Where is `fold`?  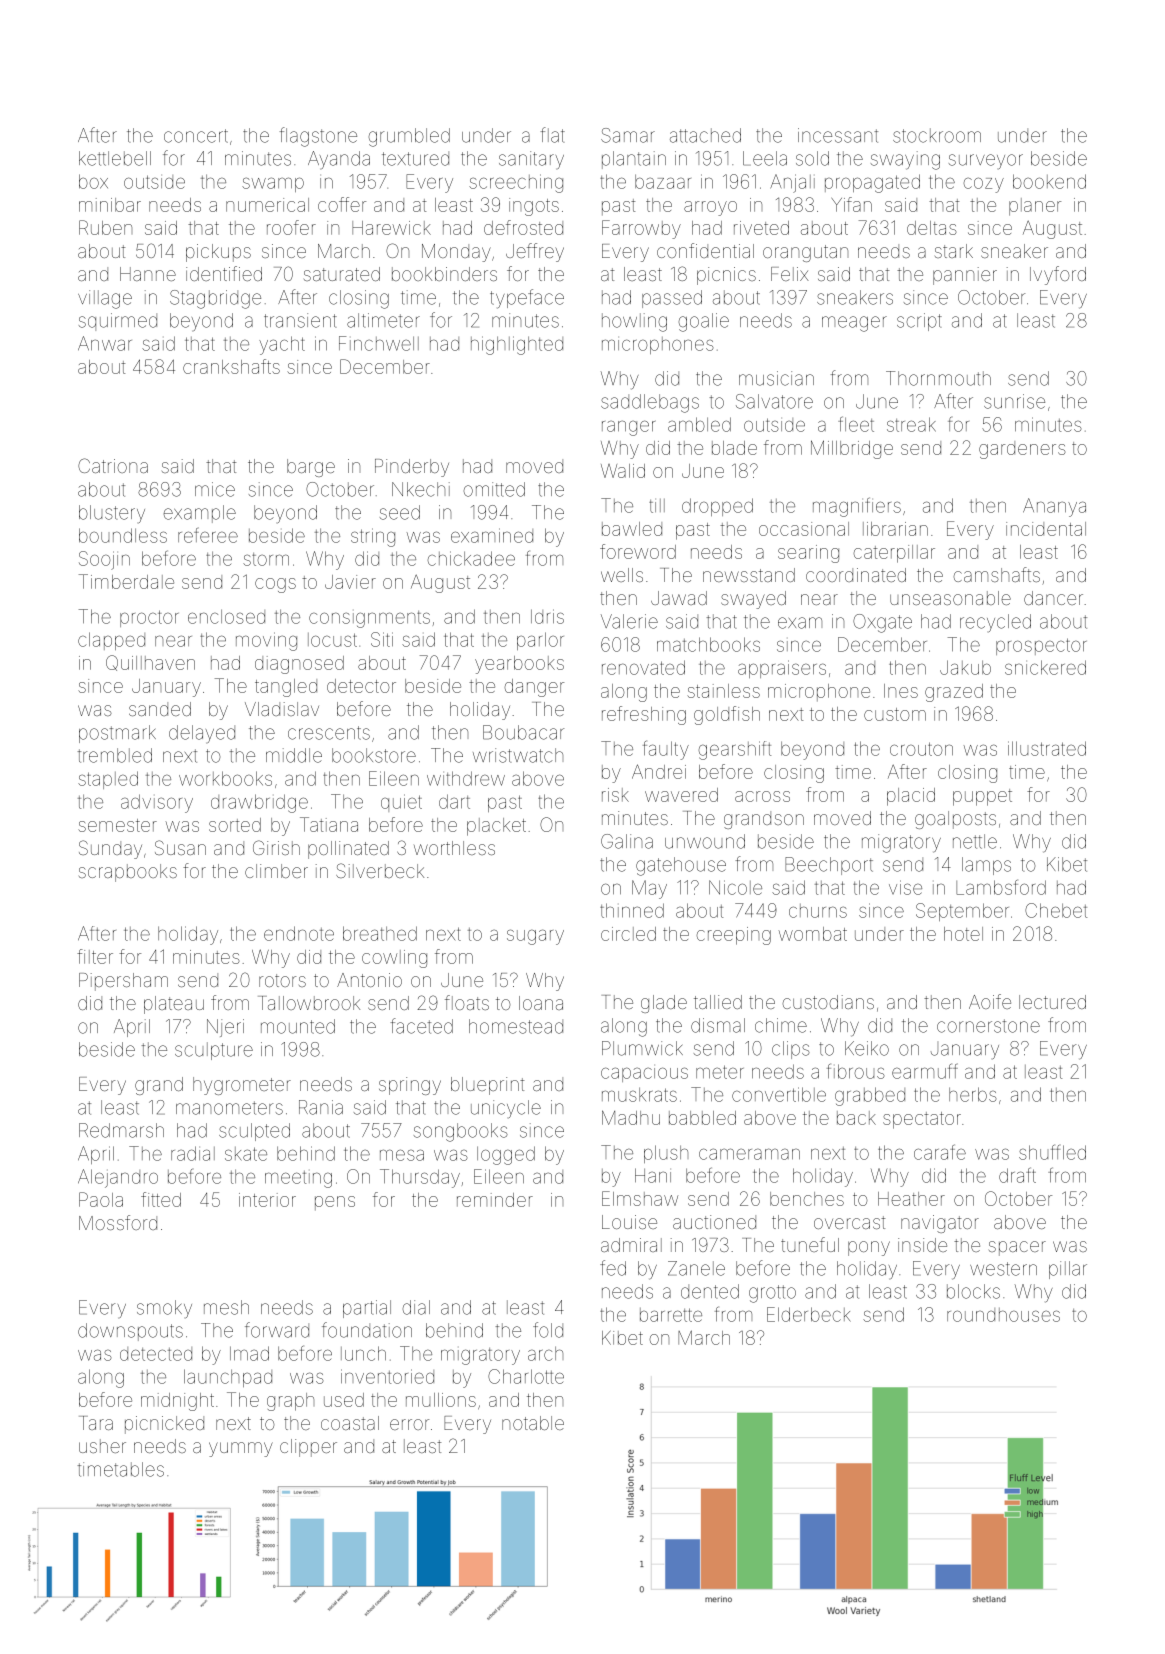 fold is located at coordinates (548, 1330).
